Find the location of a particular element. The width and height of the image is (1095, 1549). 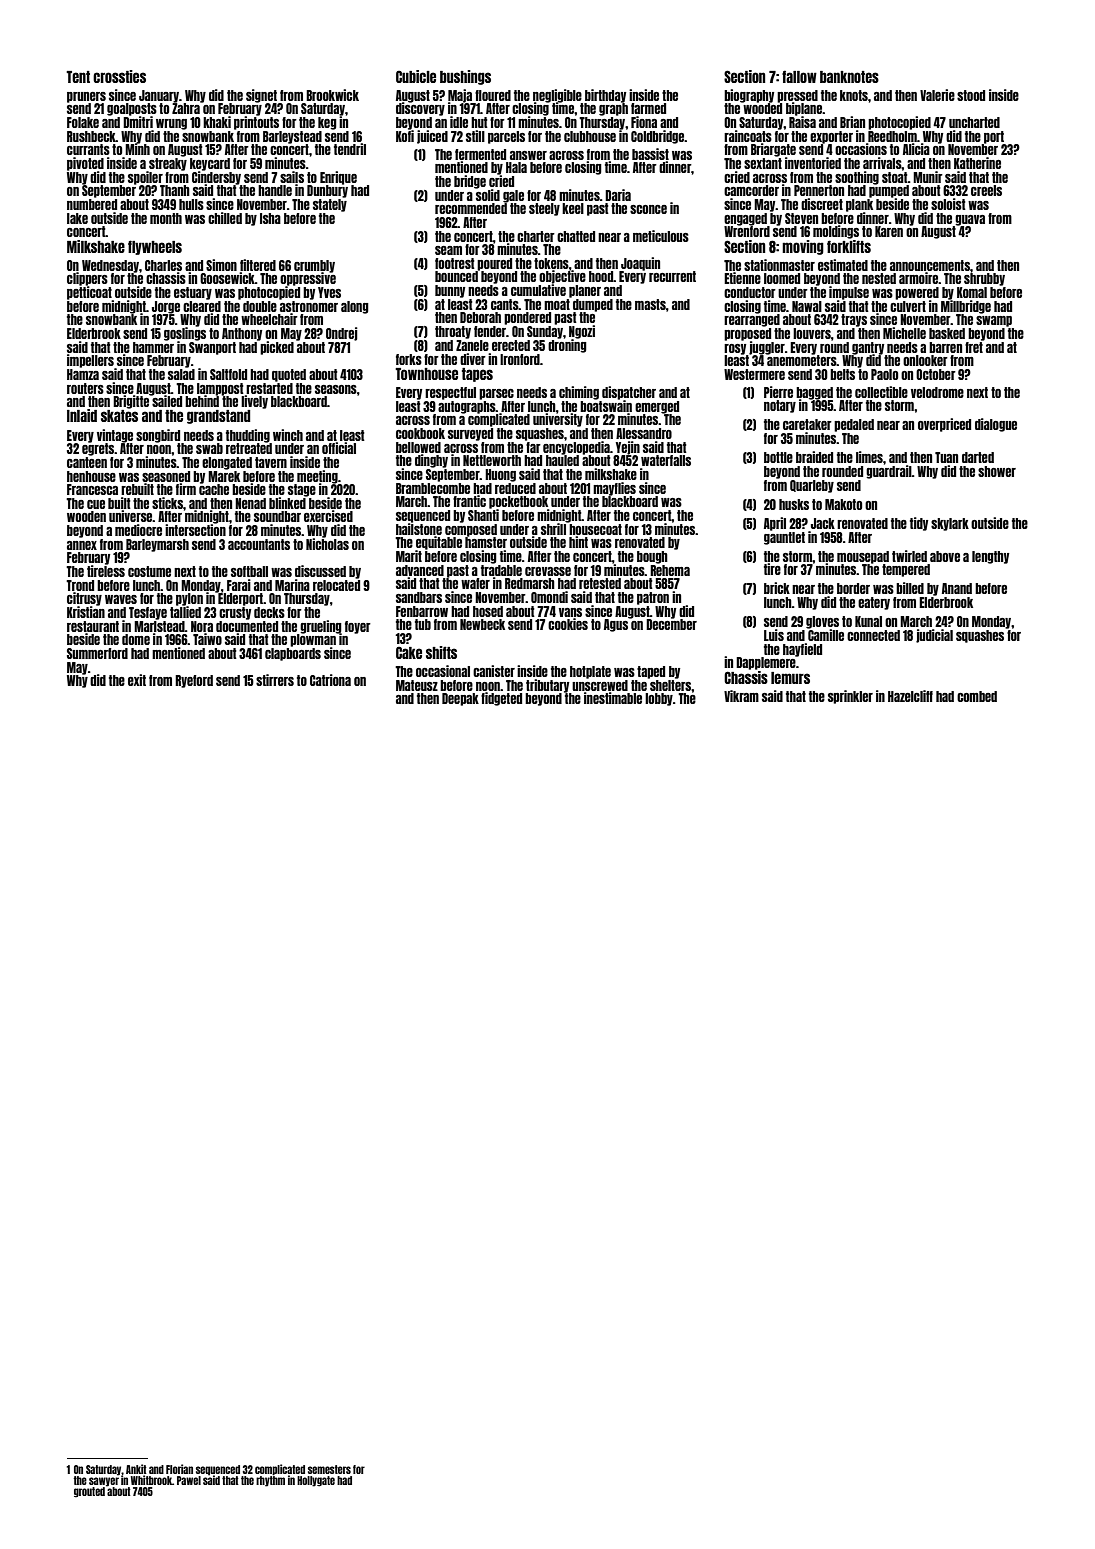

fidgeted is located at coordinates (501, 699).
